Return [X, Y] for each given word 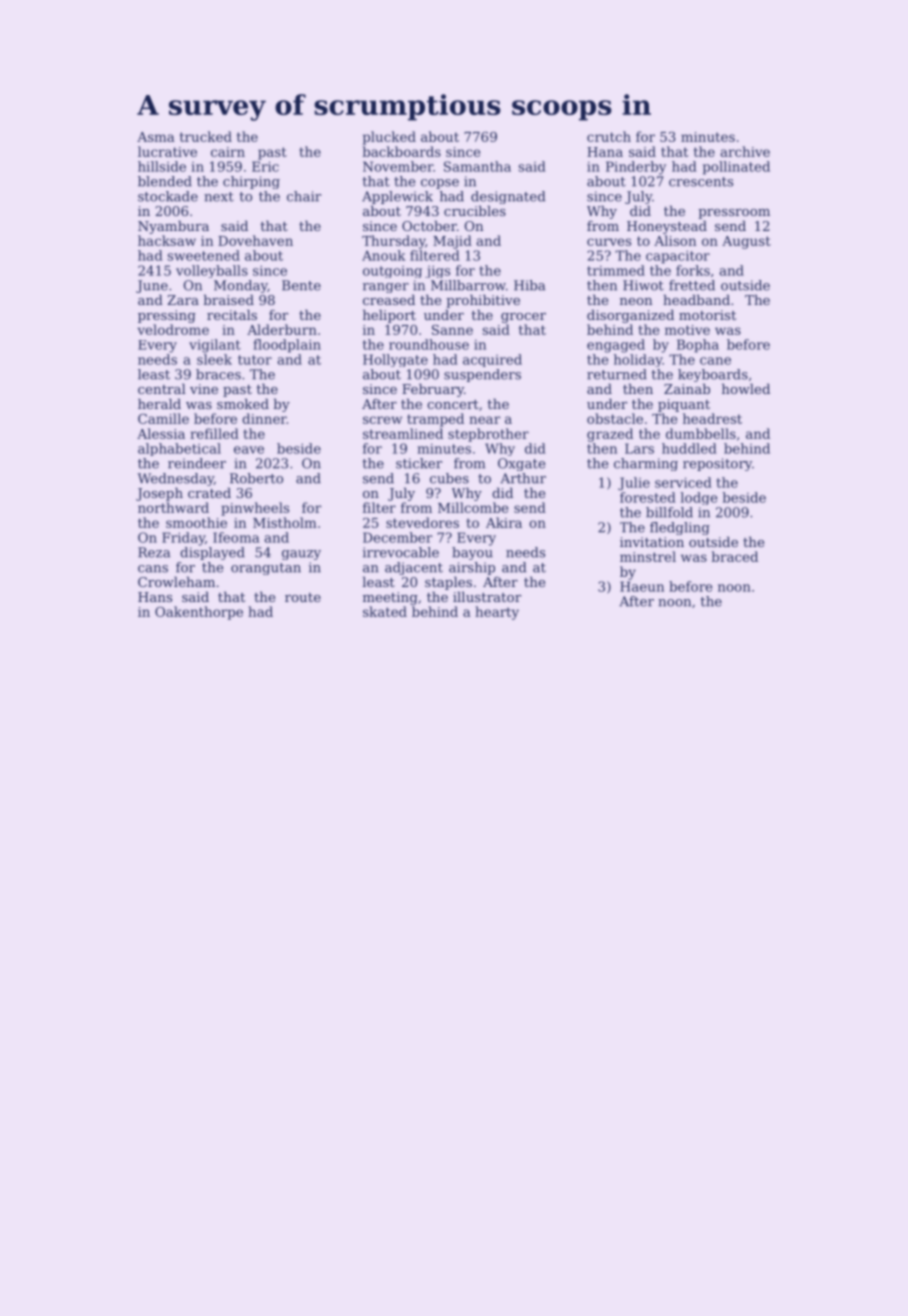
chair [304, 196]
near [484, 420]
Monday [241, 286]
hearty [497, 613]
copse [440, 184]
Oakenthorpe [199, 613]
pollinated [736, 168]
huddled [689, 448]
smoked [243, 403]
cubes [449, 478]
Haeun [642, 586]
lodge [698, 498]
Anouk [384, 255]
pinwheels [255, 509]
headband [696, 299]
